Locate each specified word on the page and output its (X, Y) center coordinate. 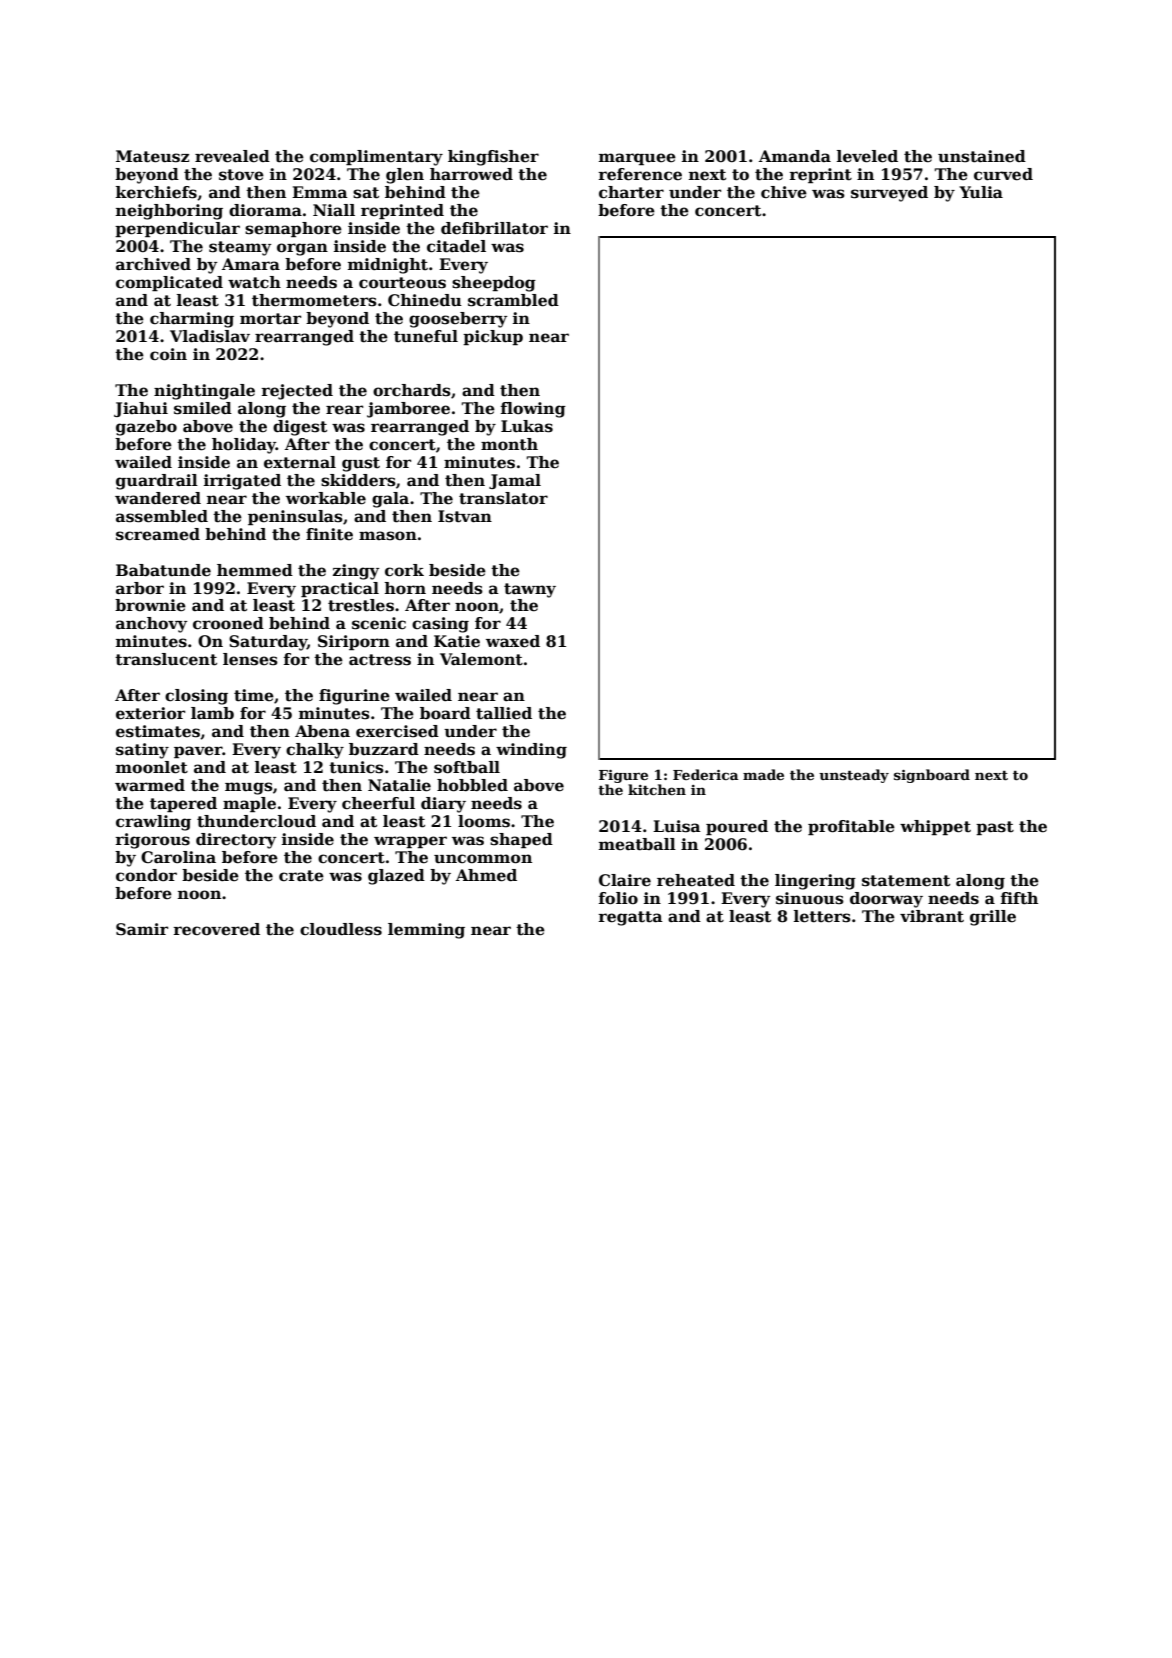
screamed (158, 534)
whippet (935, 827)
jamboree (408, 410)
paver (198, 752)
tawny (530, 590)
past (995, 828)
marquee (637, 159)
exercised (397, 731)
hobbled (472, 785)
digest (300, 428)
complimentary (376, 158)
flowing (533, 410)
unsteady (854, 776)
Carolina (178, 857)
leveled (867, 156)
